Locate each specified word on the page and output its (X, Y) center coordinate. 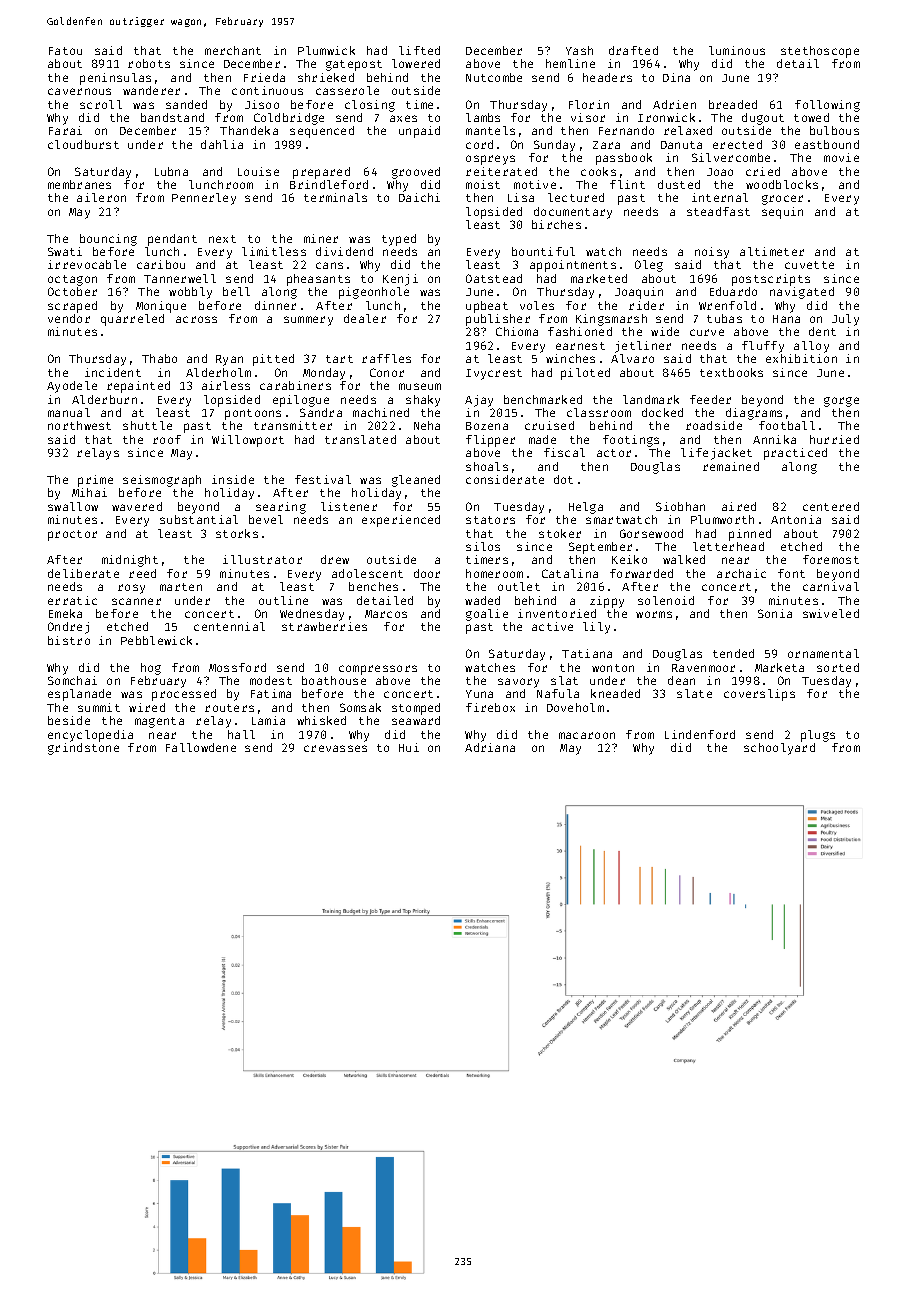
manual (69, 412)
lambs (483, 117)
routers (229, 708)
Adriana (490, 747)
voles (537, 305)
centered (831, 506)
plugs (818, 736)
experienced (401, 521)
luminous (737, 50)
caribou (161, 264)
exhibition (801, 358)
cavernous (79, 91)
